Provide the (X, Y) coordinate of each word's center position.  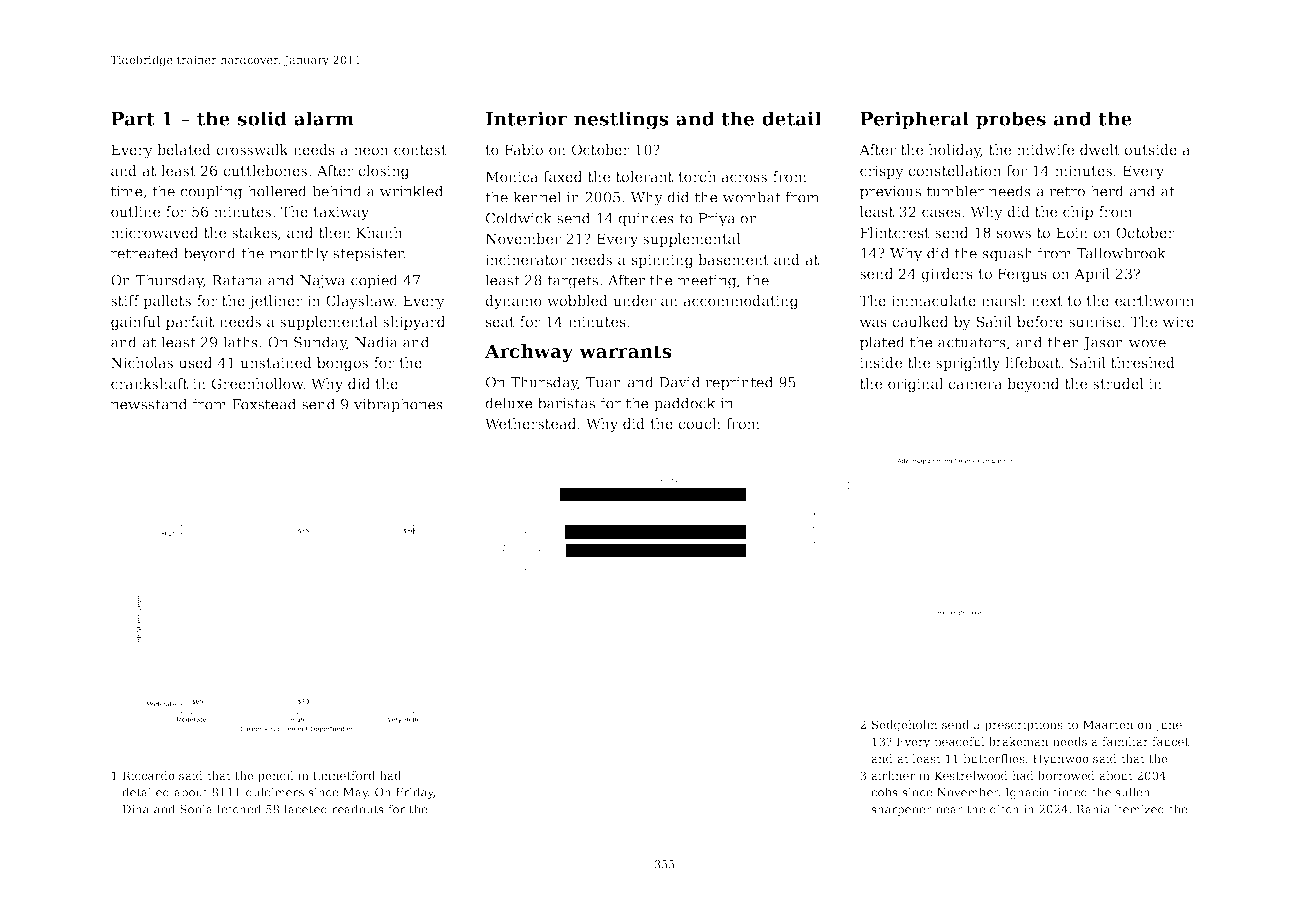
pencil (276, 777)
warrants (625, 352)
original (915, 385)
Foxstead (264, 404)
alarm (324, 118)
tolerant (644, 176)
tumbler (956, 191)
